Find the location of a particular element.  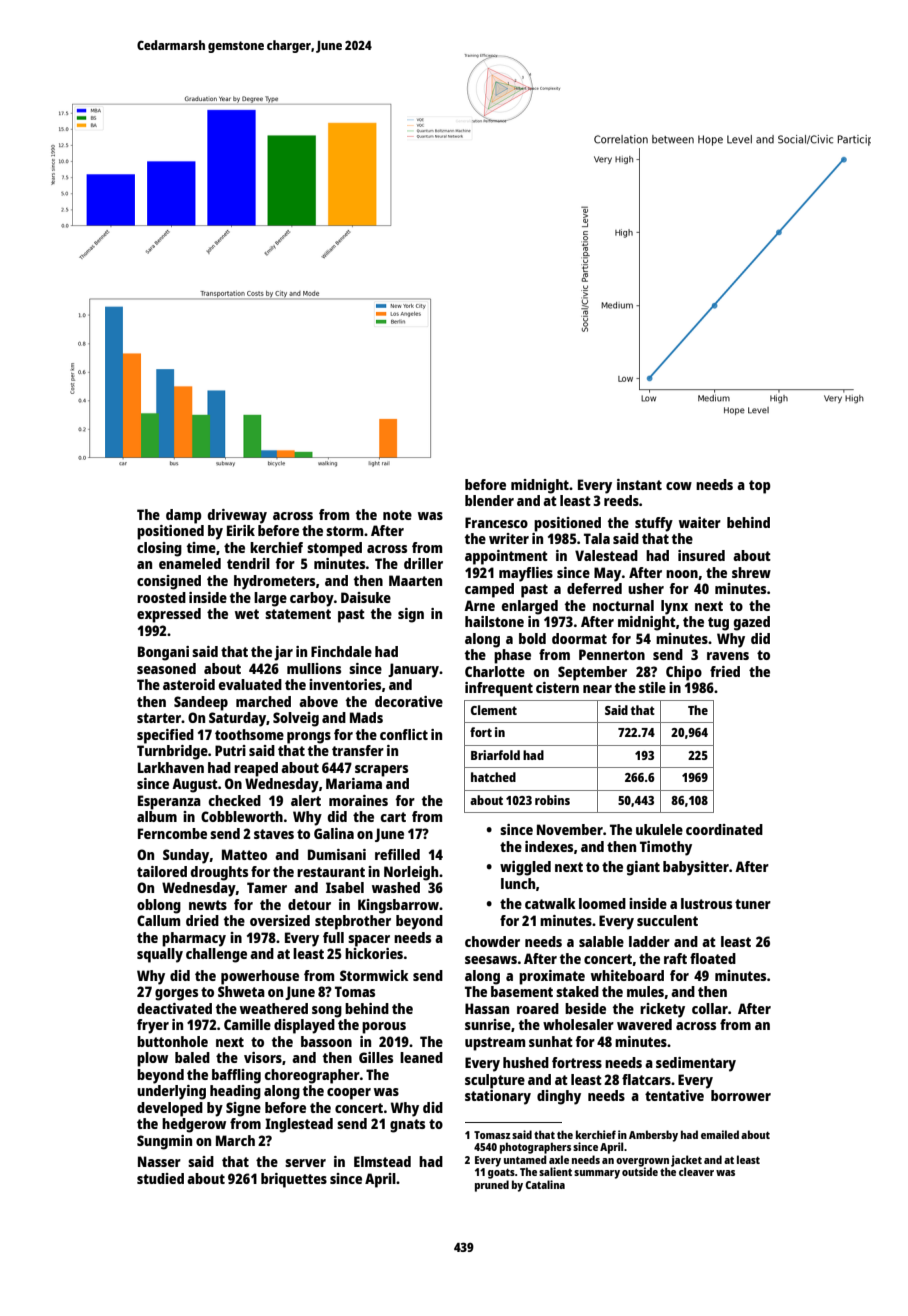

cleaver is located at coordinates (696, 1171).
